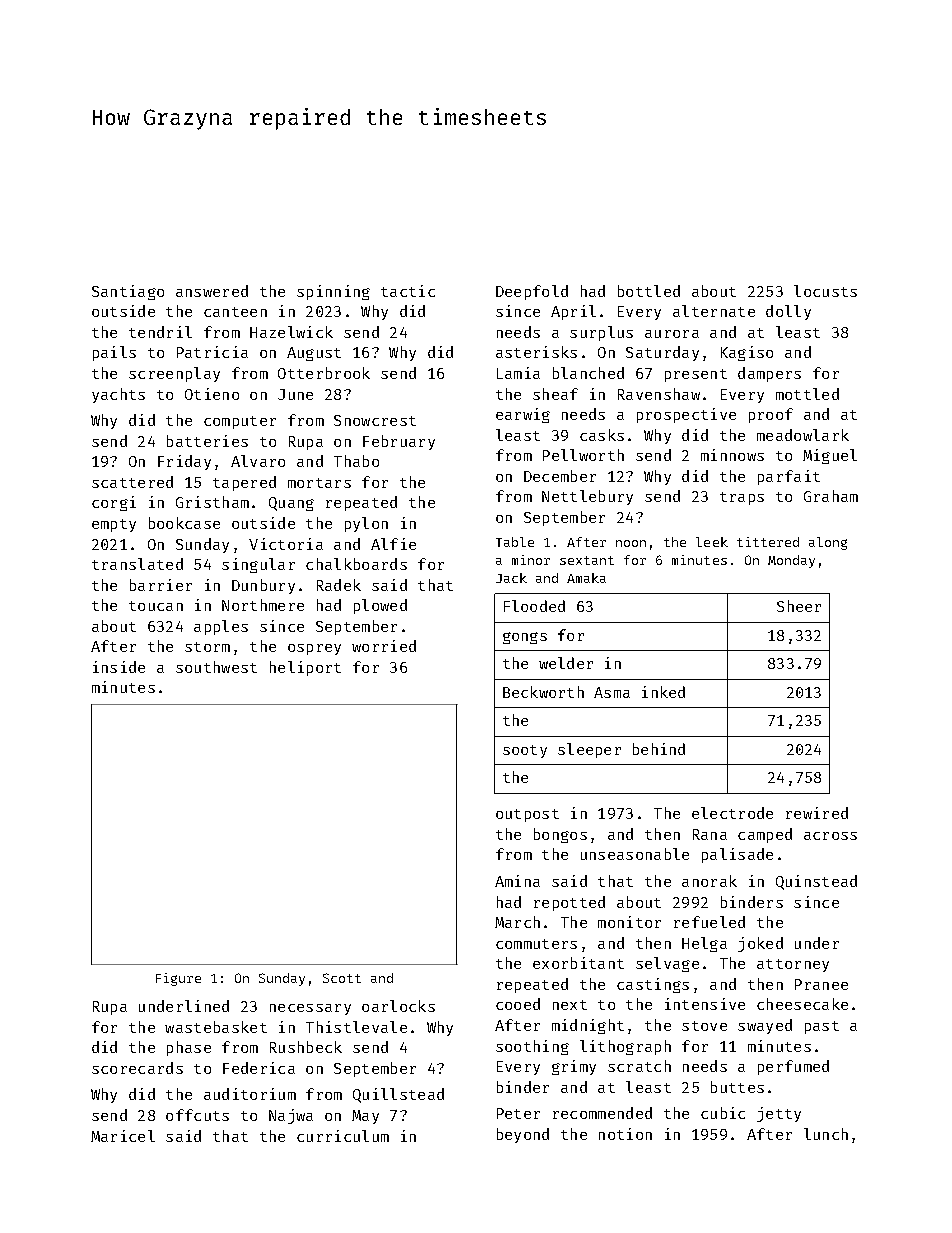  I want to click on dampers, so click(769, 374).
